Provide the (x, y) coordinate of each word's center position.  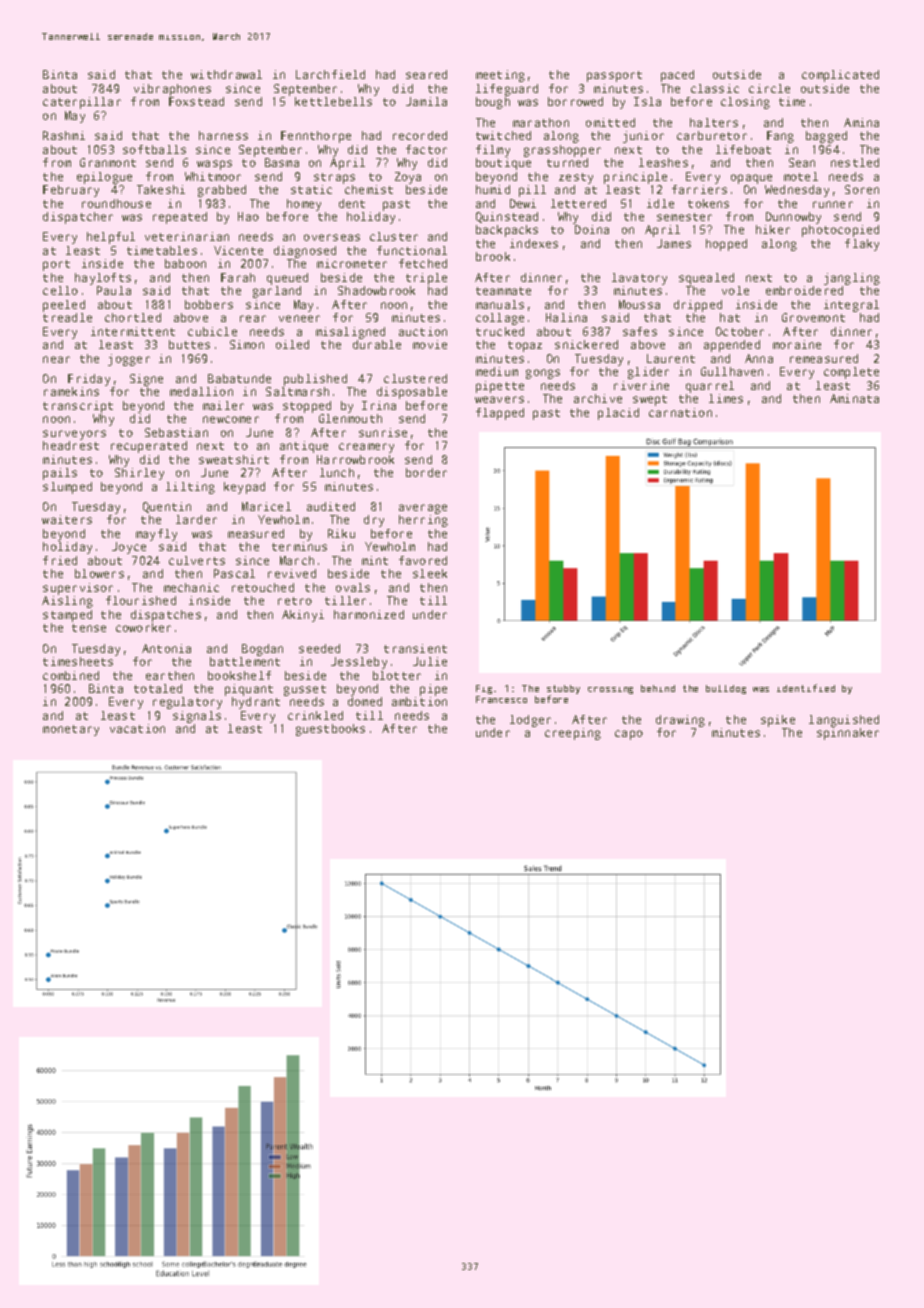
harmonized (369, 614)
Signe (146, 380)
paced (677, 76)
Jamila (426, 101)
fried (60, 560)
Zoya (408, 178)
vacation (137, 728)
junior (643, 137)
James (674, 243)
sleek (430, 573)
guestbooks (330, 730)
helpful (111, 238)
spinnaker (848, 734)
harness (223, 135)
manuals (500, 304)
